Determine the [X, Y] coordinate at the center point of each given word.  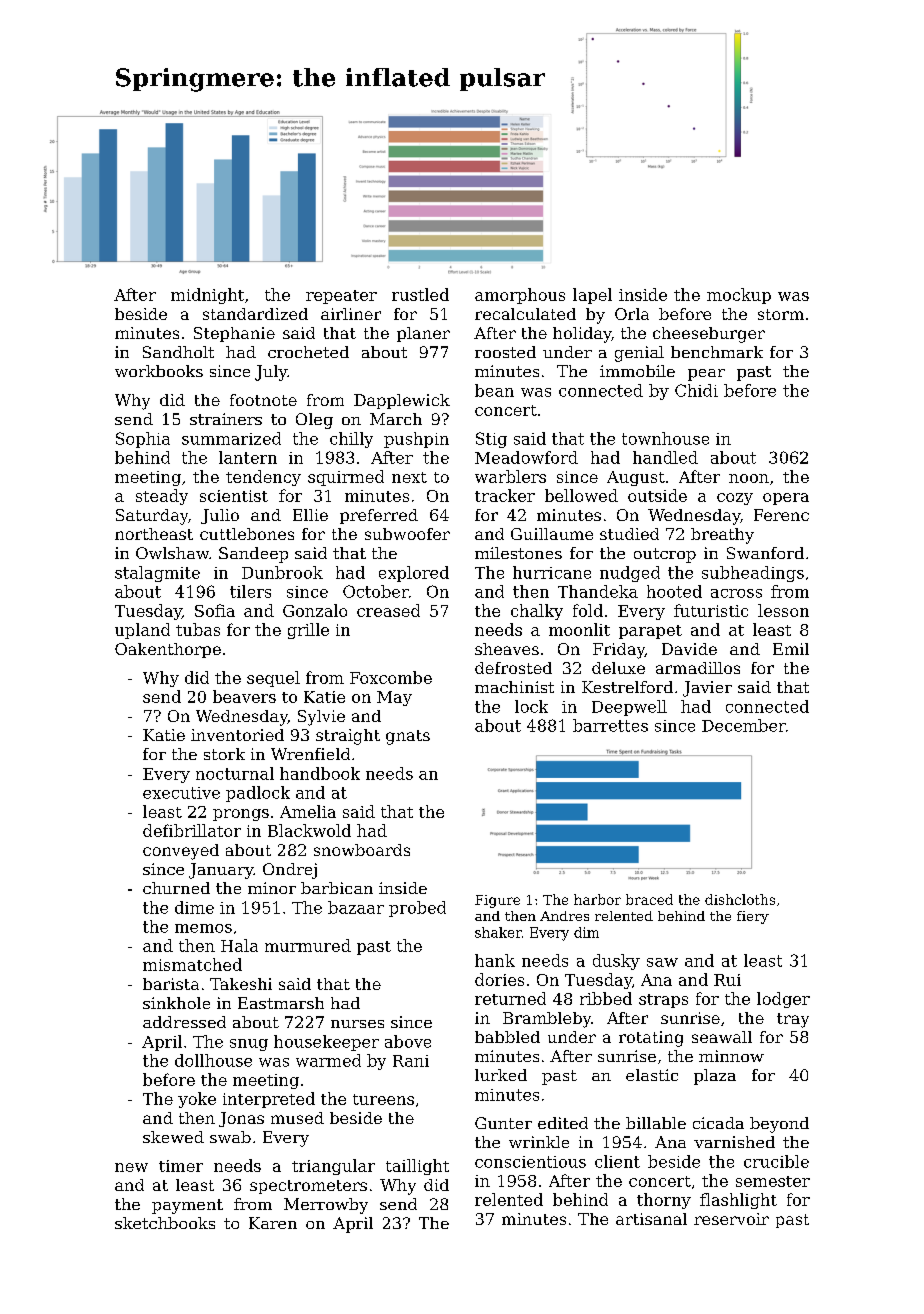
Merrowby [326, 1206]
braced [649, 899]
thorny [664, 1201]
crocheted [308, 352]
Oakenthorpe [168, 650]
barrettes [610, 725]
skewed [173, 1137]
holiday [582, 335]
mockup [739, 296]
